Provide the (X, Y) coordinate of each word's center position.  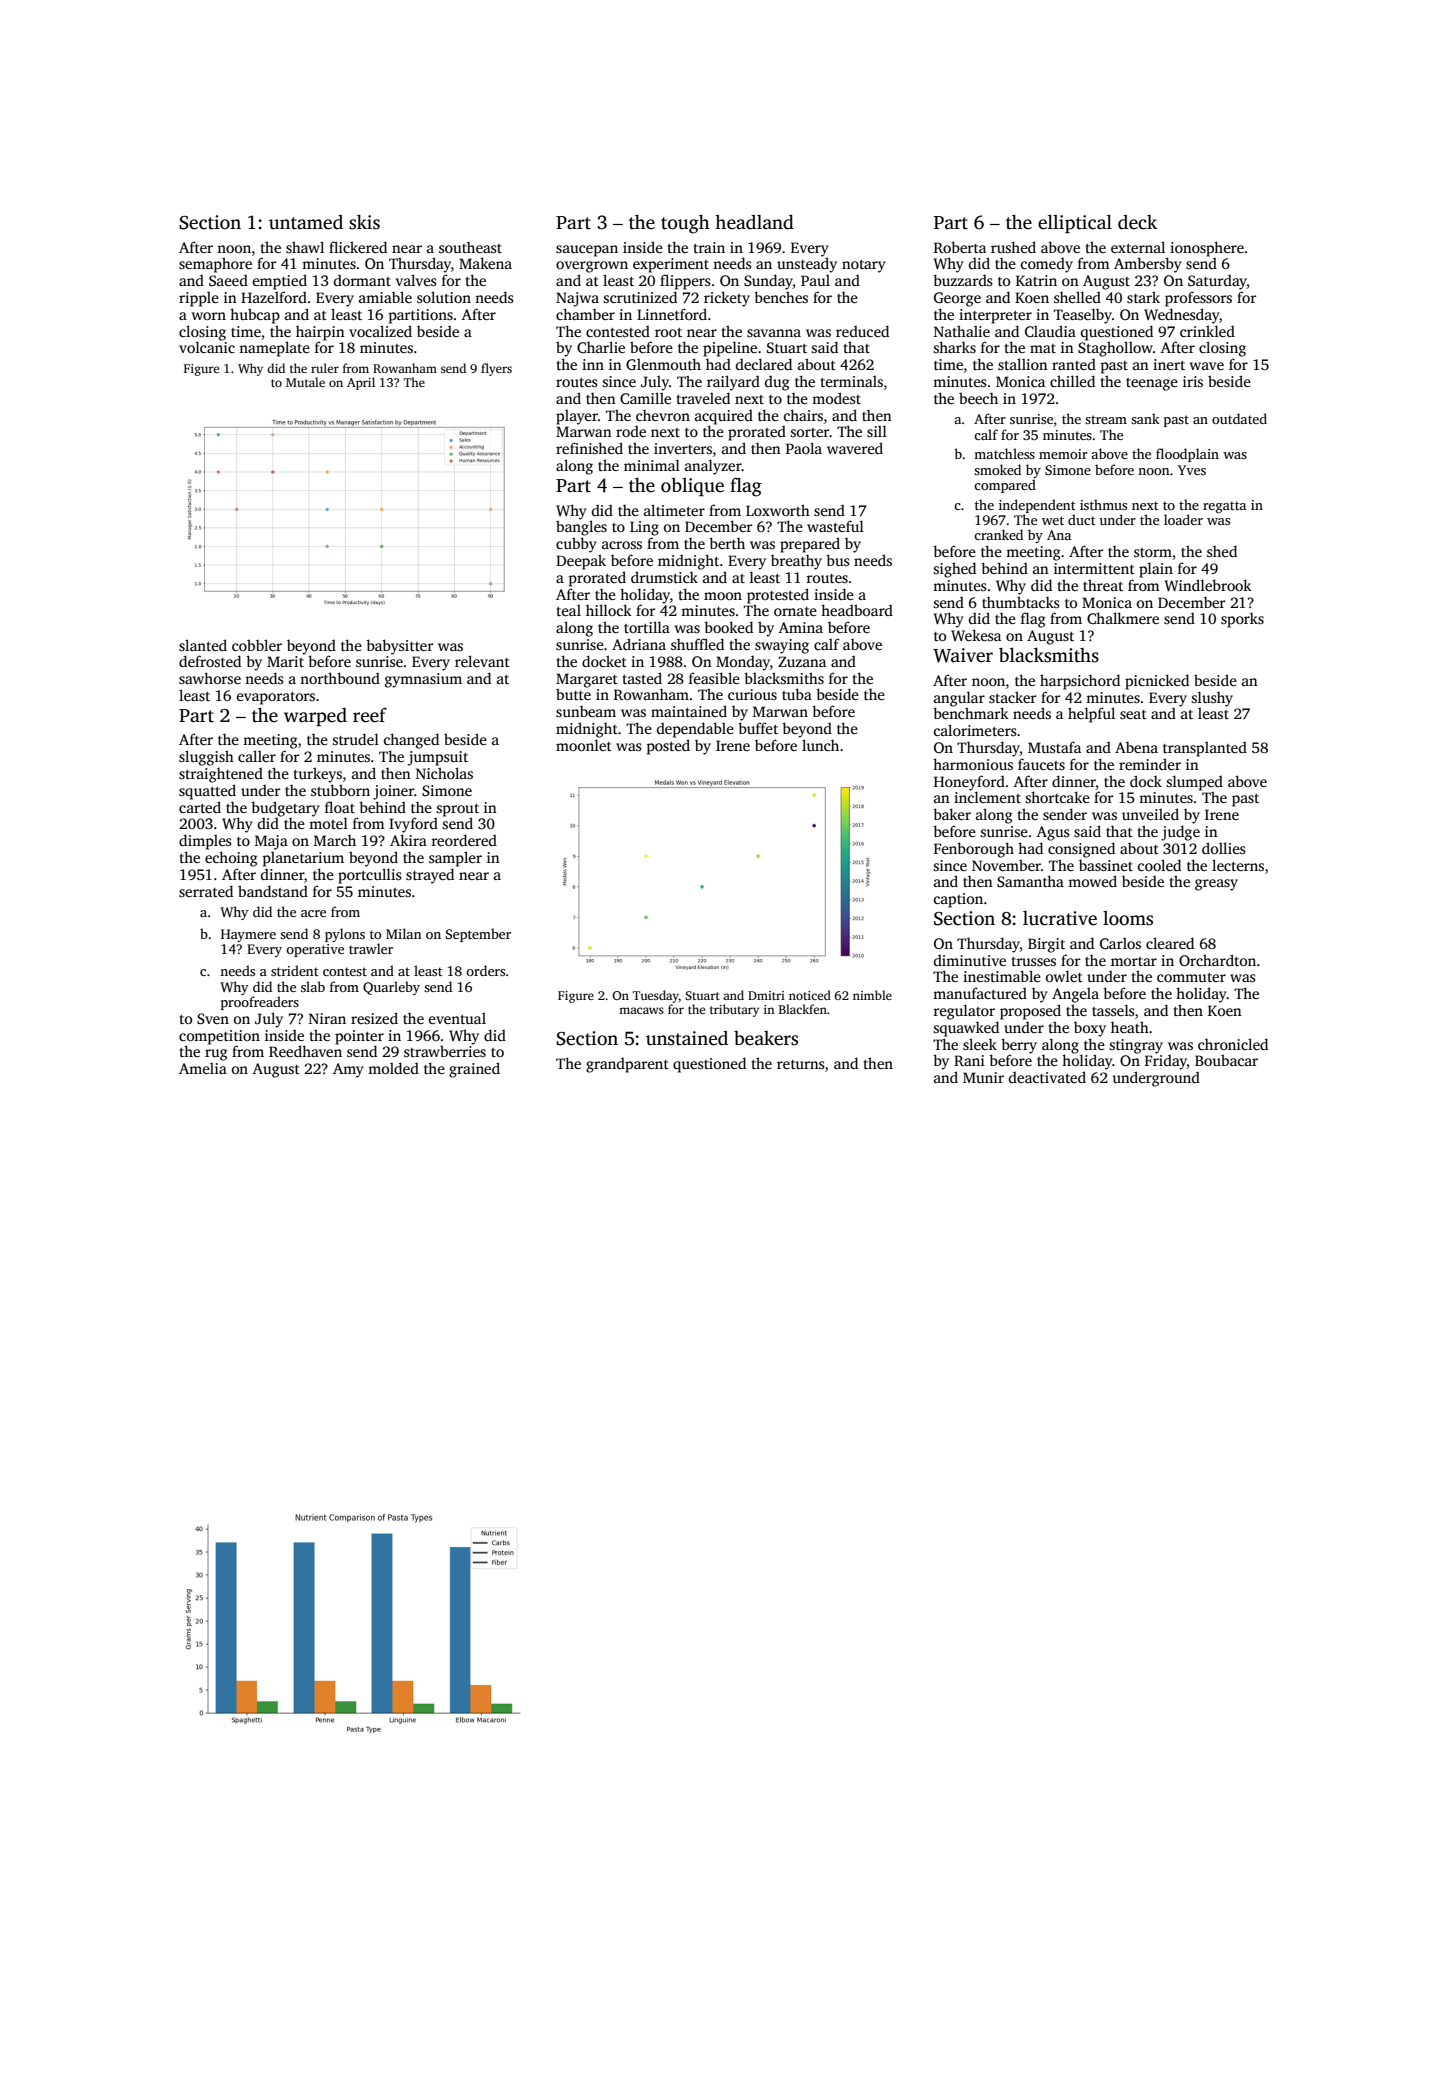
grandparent (627, 1065)
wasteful (835, 526)
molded (393, 1068)
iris (1193, 381)
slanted (203, 645)
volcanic (207, 347)
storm (1153, 552)
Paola (804, 448)
